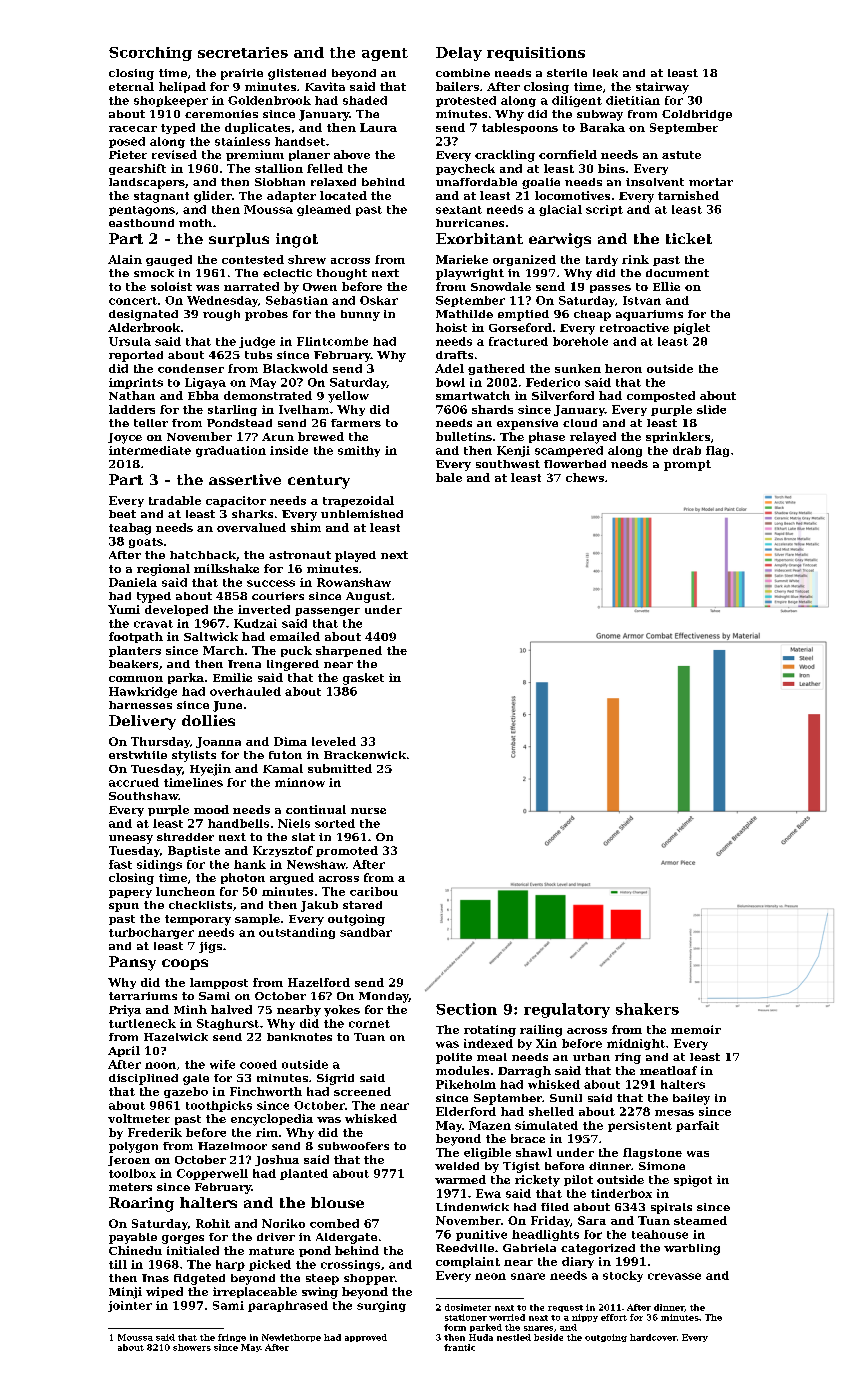 The height and width of the document is (1400, 849). Describe the element at coordinates (130, 1306) in the document. I see `jointer` at that location.
